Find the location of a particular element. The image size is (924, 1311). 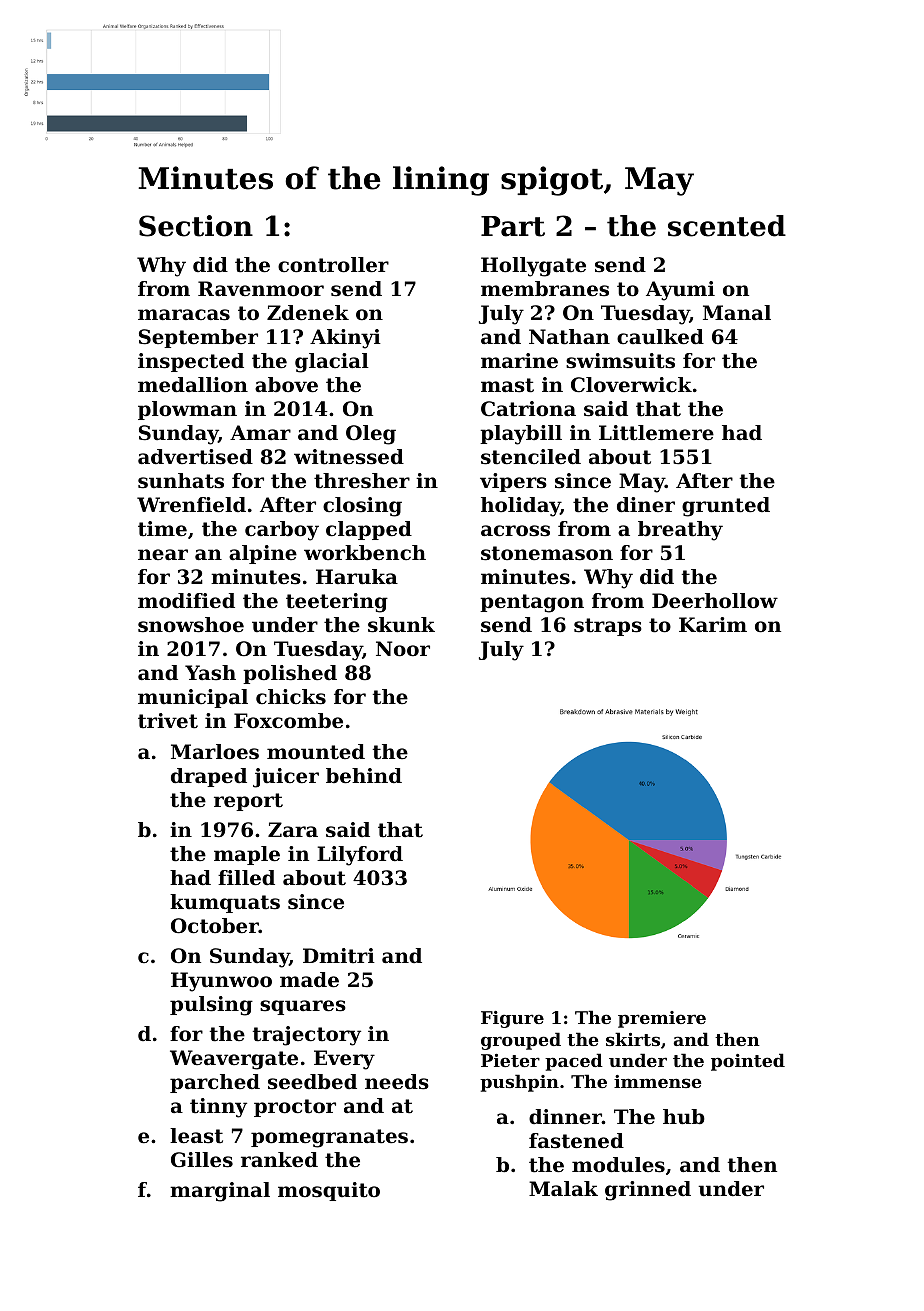

Manal is located at coordinates (737, 312).
